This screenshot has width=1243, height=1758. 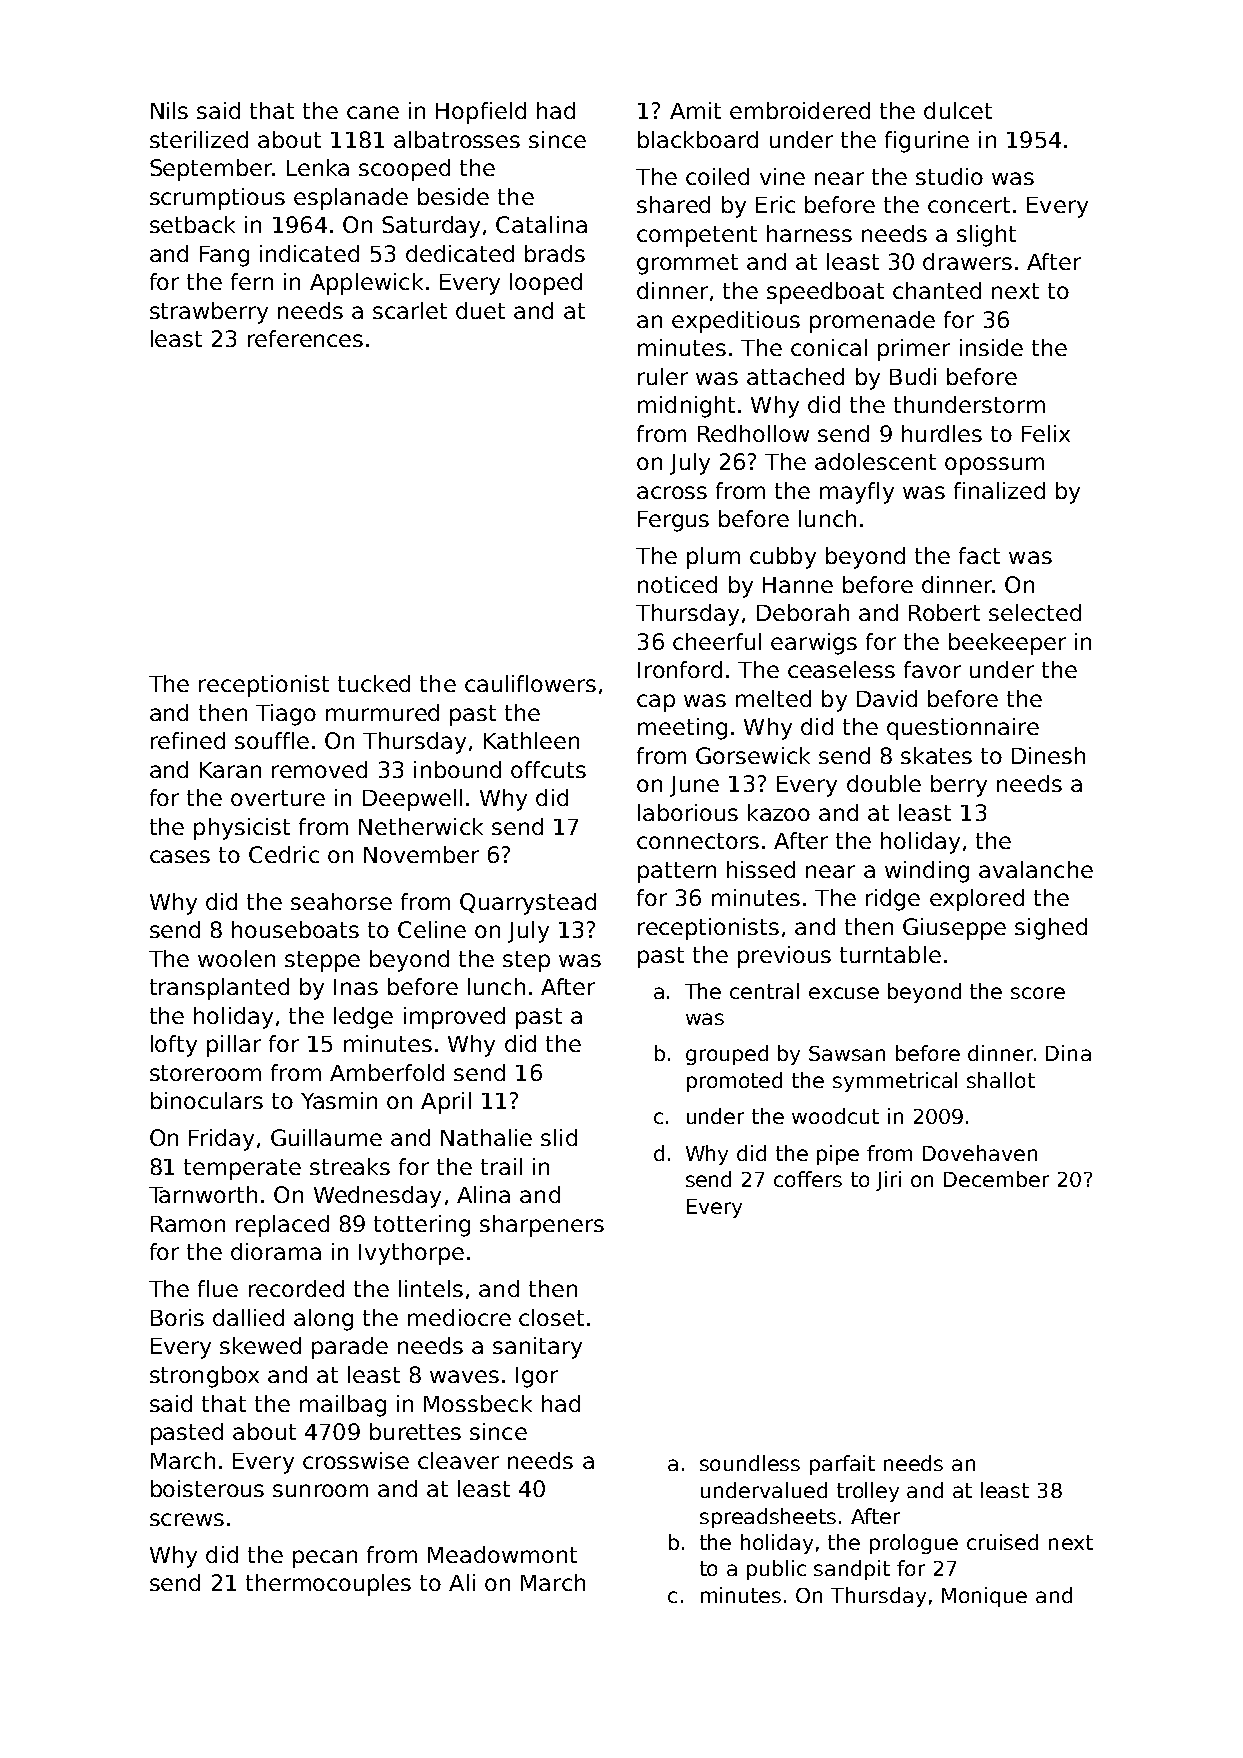 I want to click on sharpeners, so click(x=542, y=1226).
